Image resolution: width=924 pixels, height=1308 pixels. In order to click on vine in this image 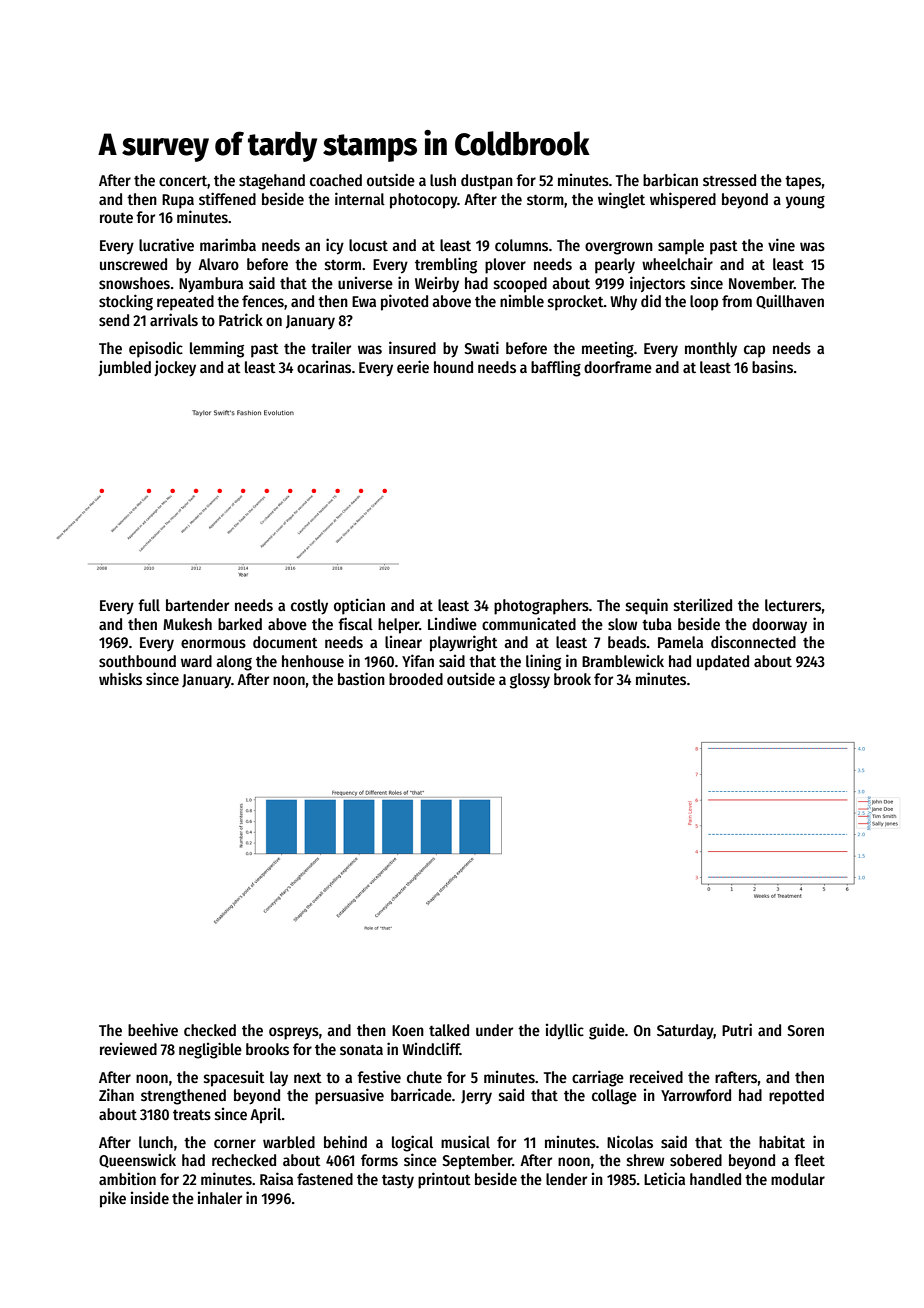, I will do `click(781, 245)`.
